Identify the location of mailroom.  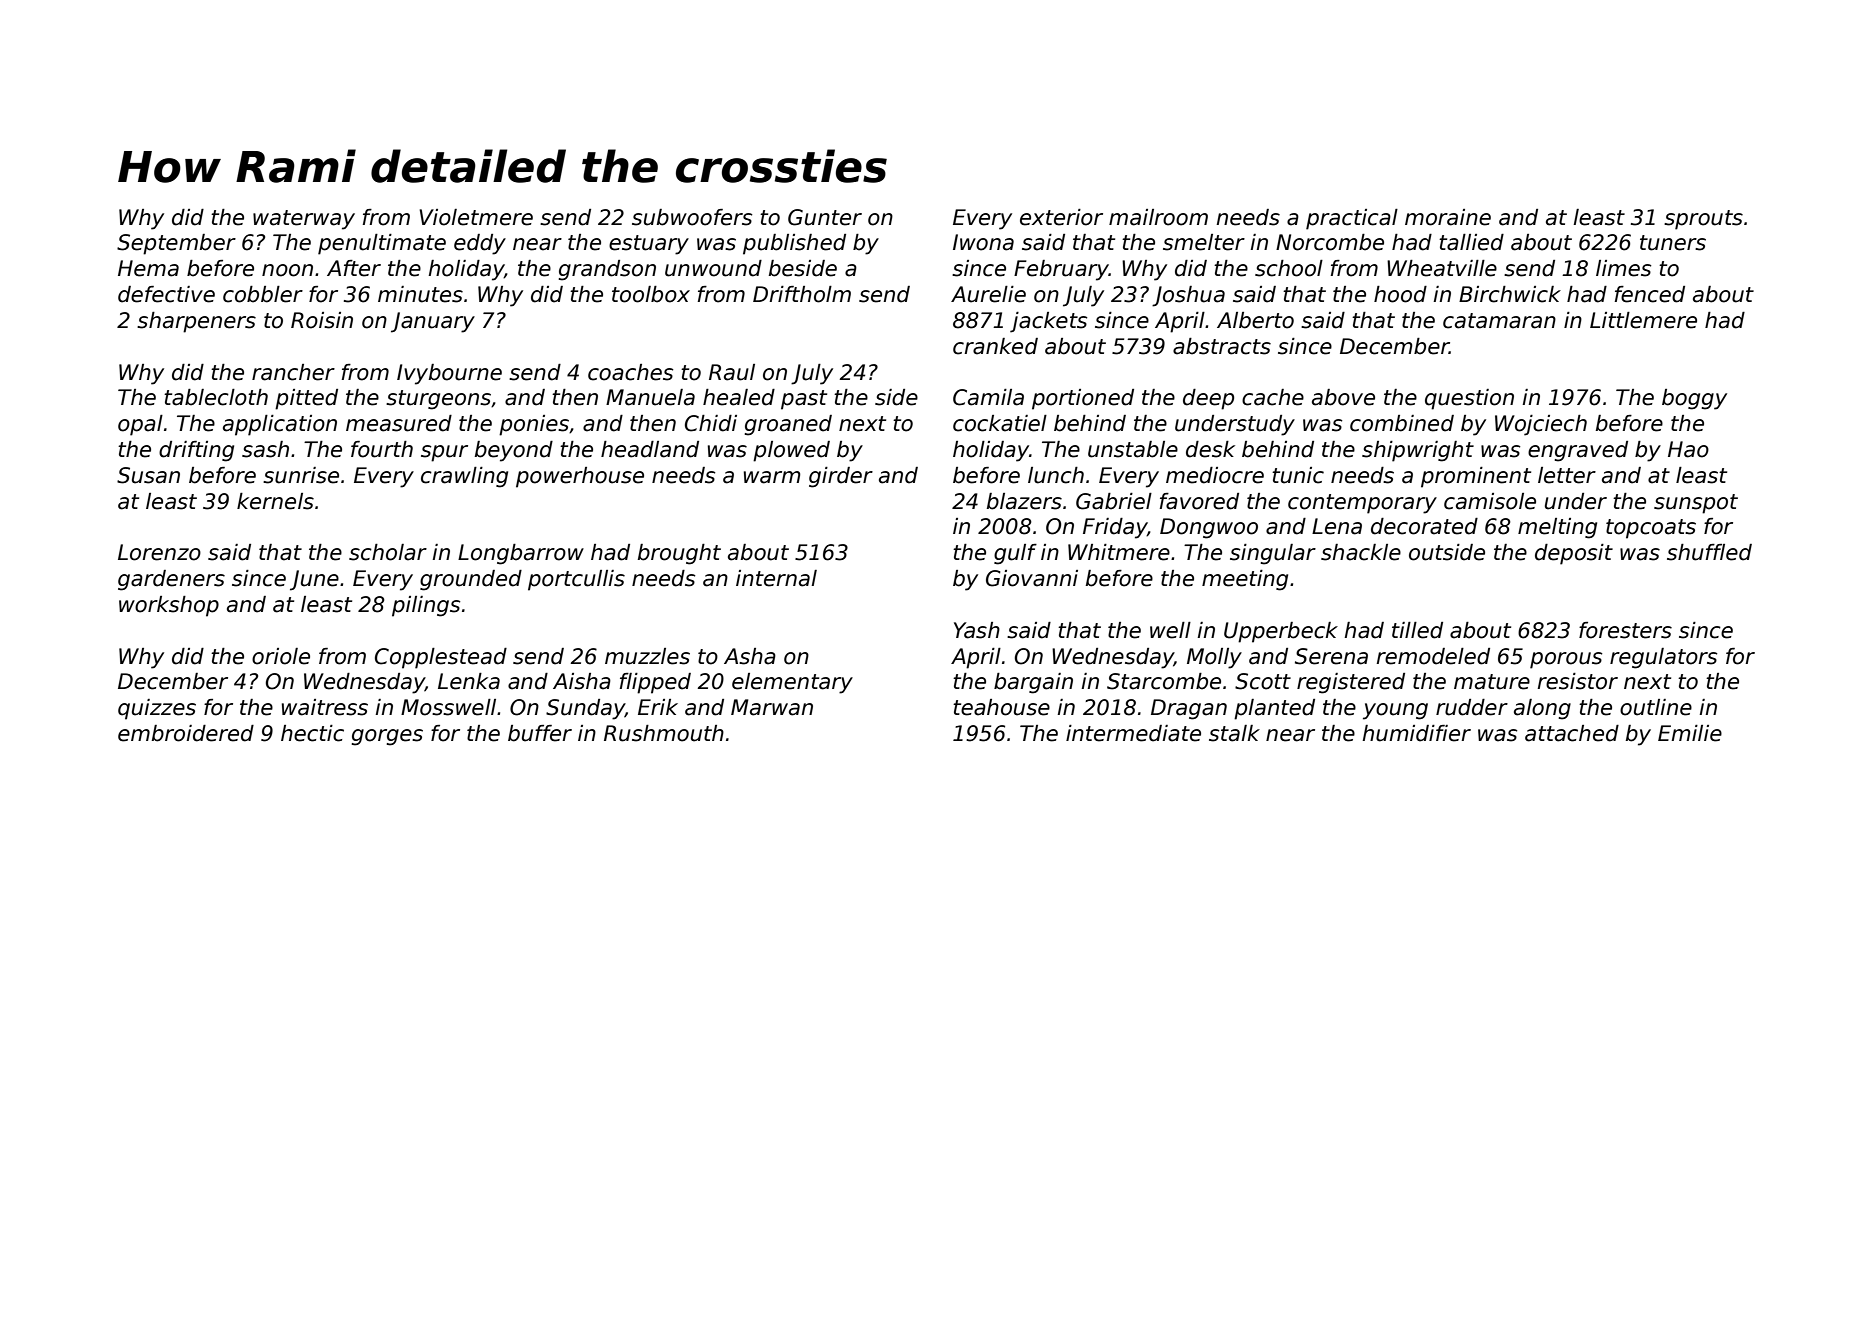
(1158, 217).
